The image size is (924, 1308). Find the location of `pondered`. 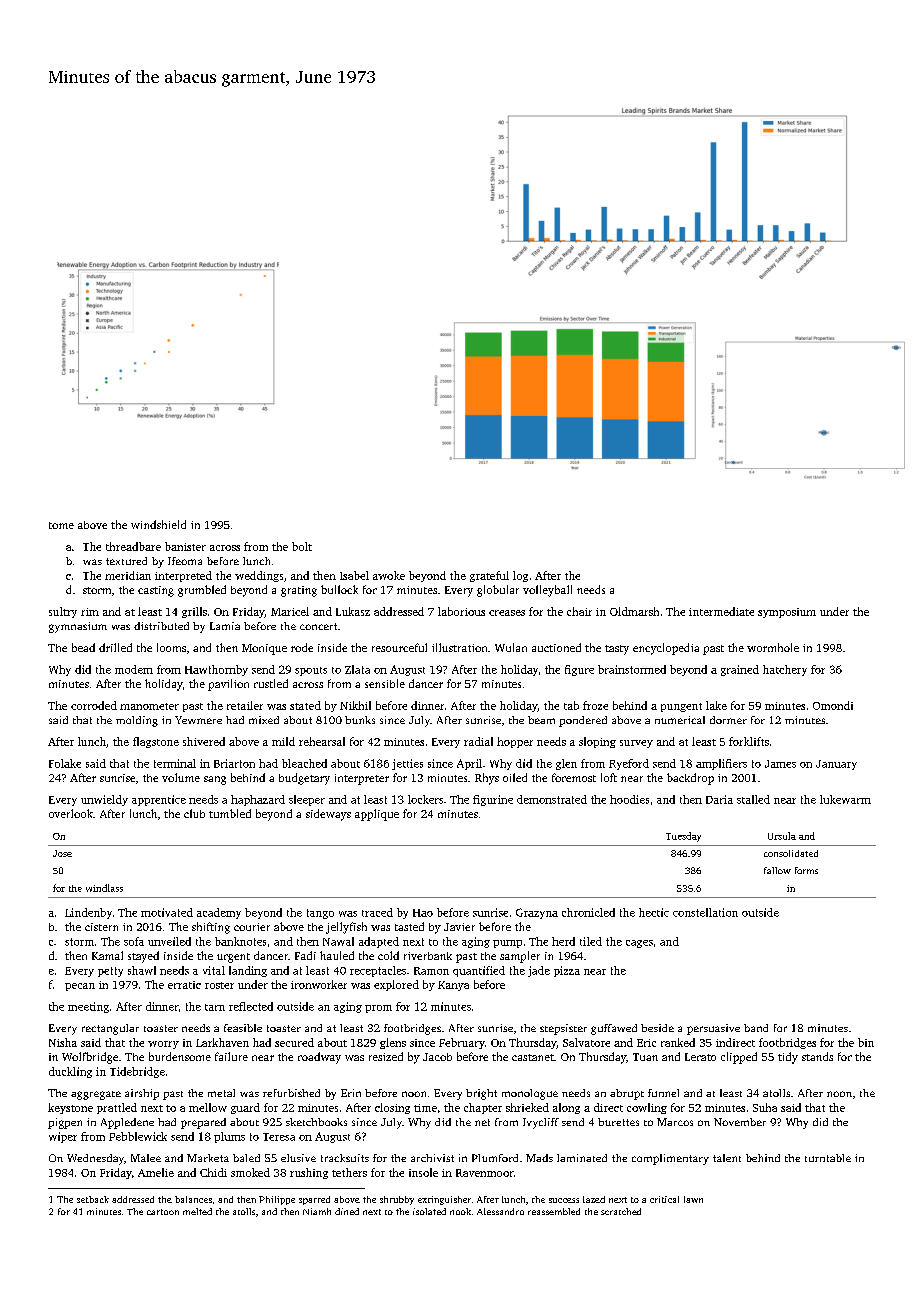

pondered is located at coordinates (583, 721).
